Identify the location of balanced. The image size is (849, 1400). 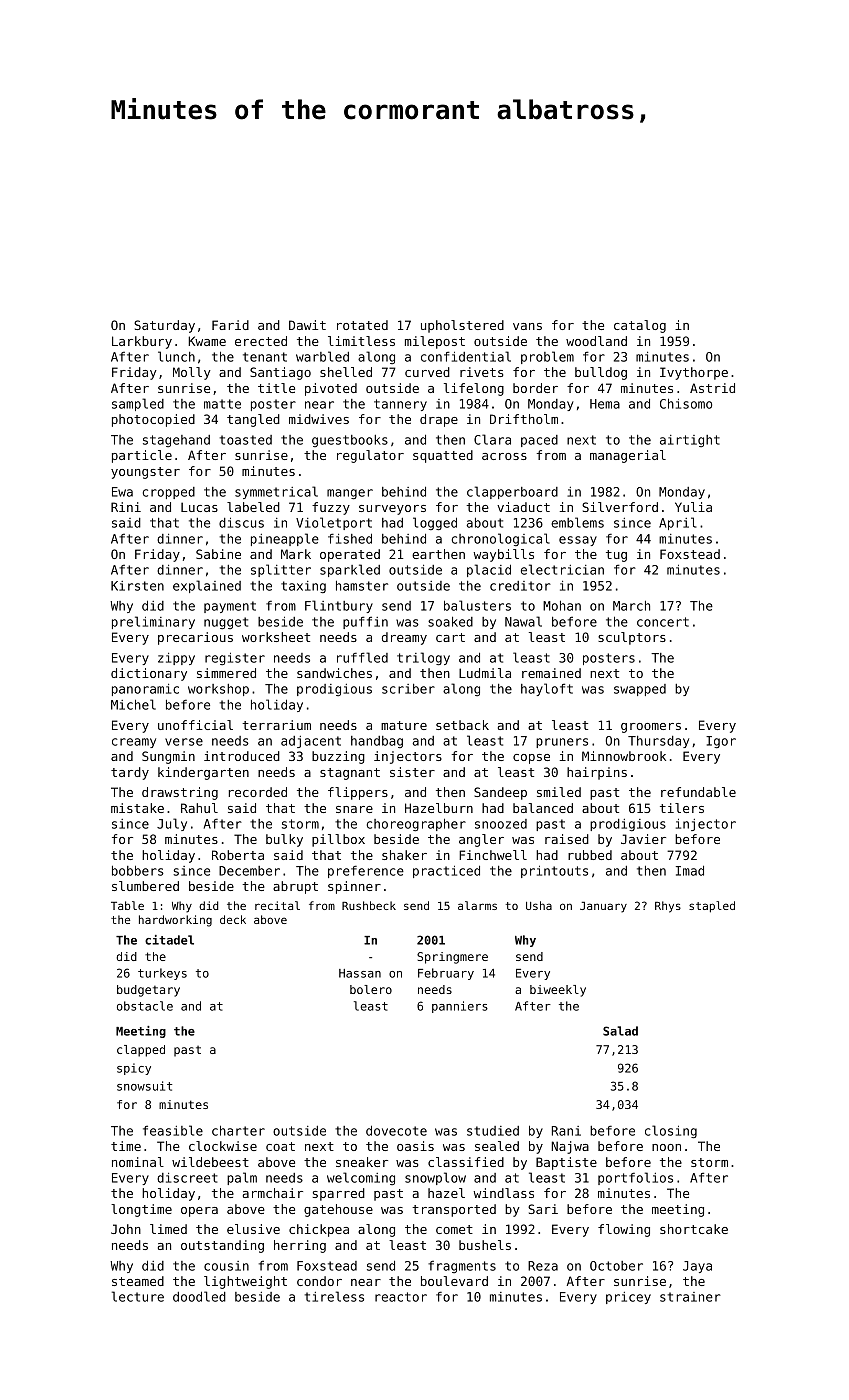
(543, 808).
